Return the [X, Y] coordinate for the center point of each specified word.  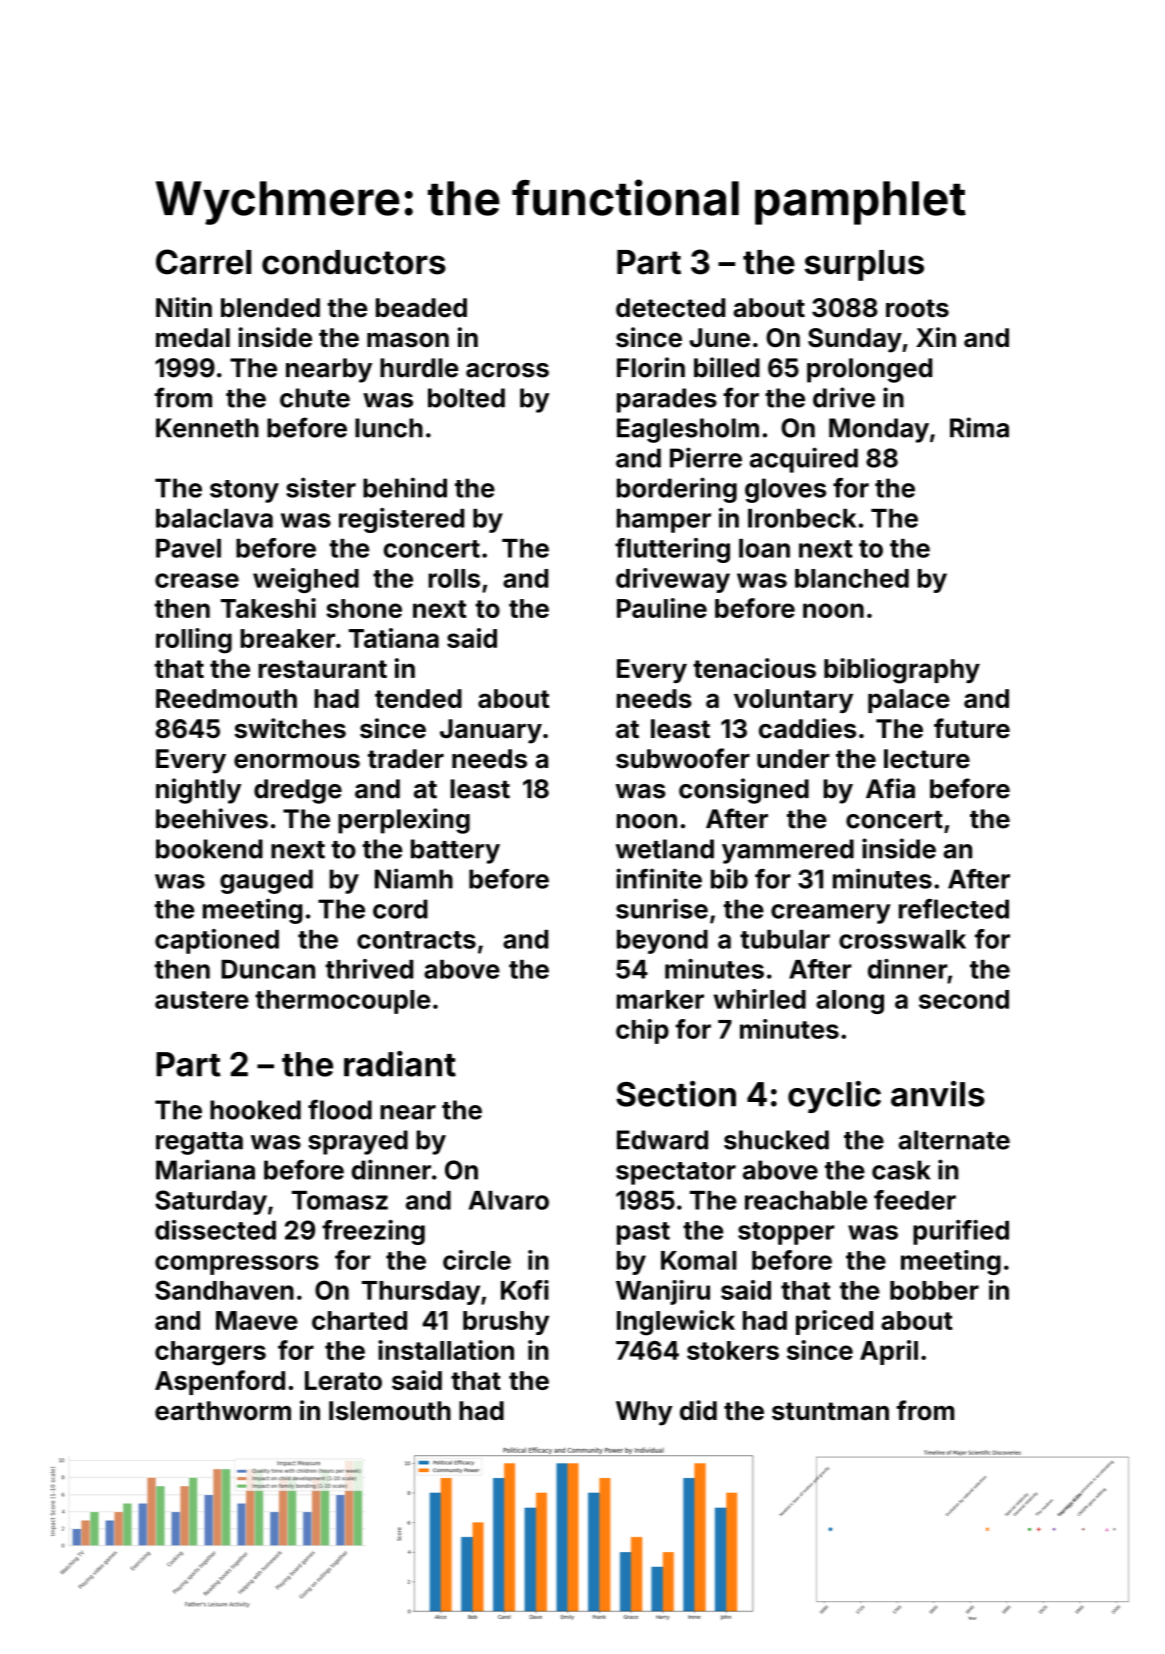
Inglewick [676, 1323]
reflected [954, 909]
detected [670, 308]
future [972, 728]
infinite [659, 878]
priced [834, 1322]
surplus [864, 265]
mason [408, 340]
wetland [665, 849]
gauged [266, 881]
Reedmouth [226, 698]
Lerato [343, 1380]
